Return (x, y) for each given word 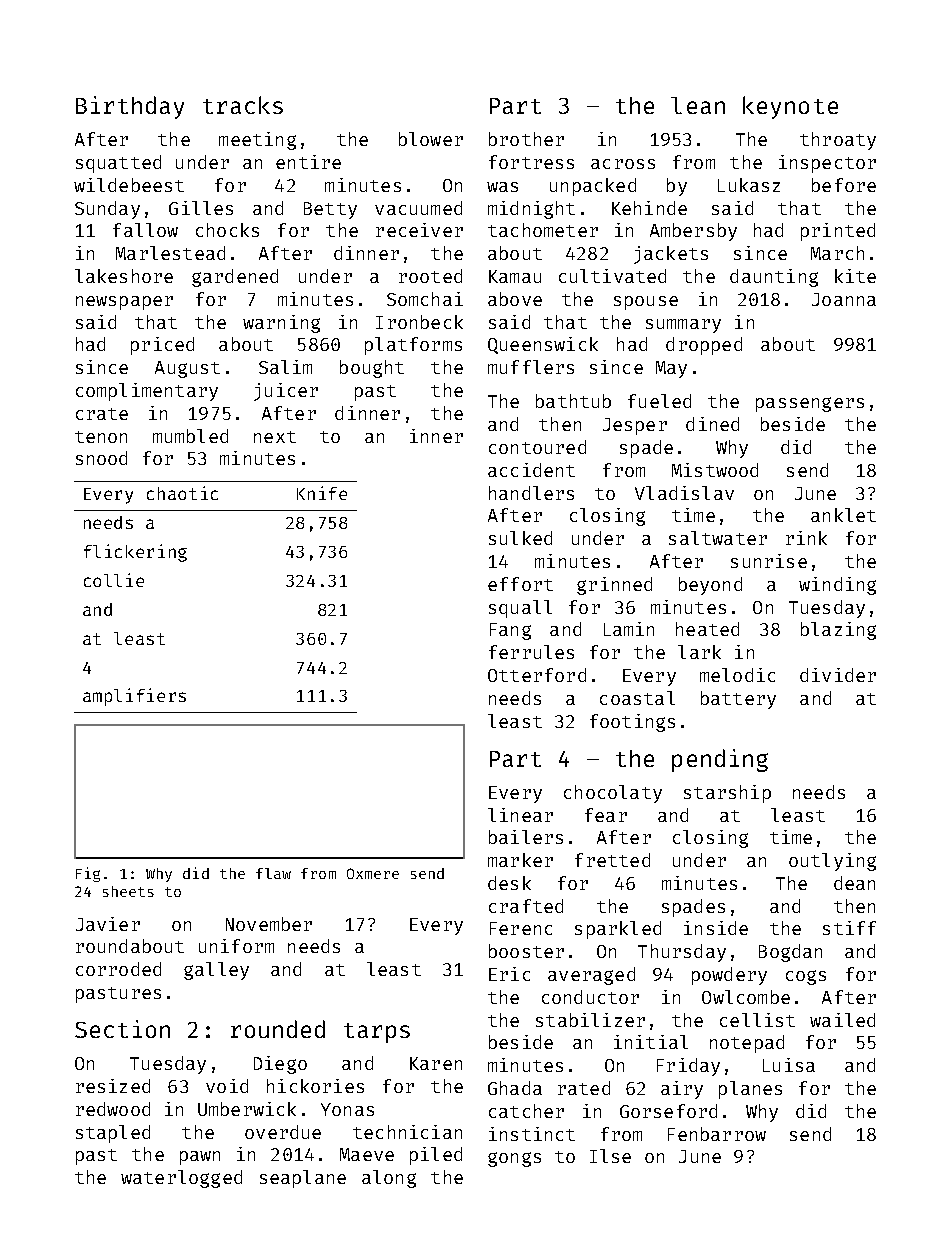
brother (526, 139)
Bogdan (790, 953)
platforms (413, 346)
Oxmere (373, 873)
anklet (843, 515)
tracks (243, 105)
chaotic (182, 493)
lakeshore (124, 276)
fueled (659, 401)
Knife (322, 493)
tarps (377, 1033)
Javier (108, 924)
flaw (273, 873)
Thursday (682, 953)
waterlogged (181, 1179)
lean (698, 105)
